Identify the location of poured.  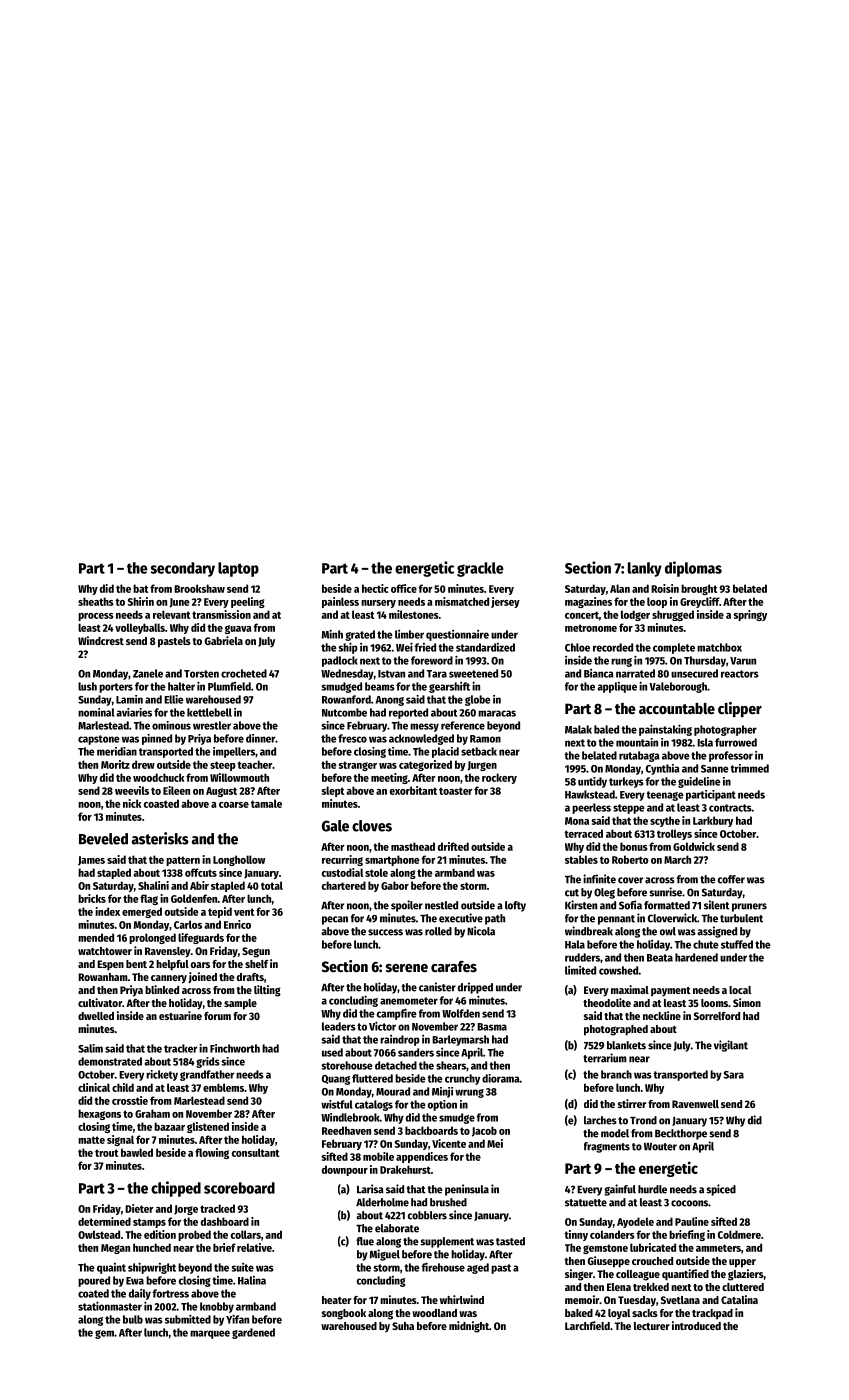
(94, 1281).
